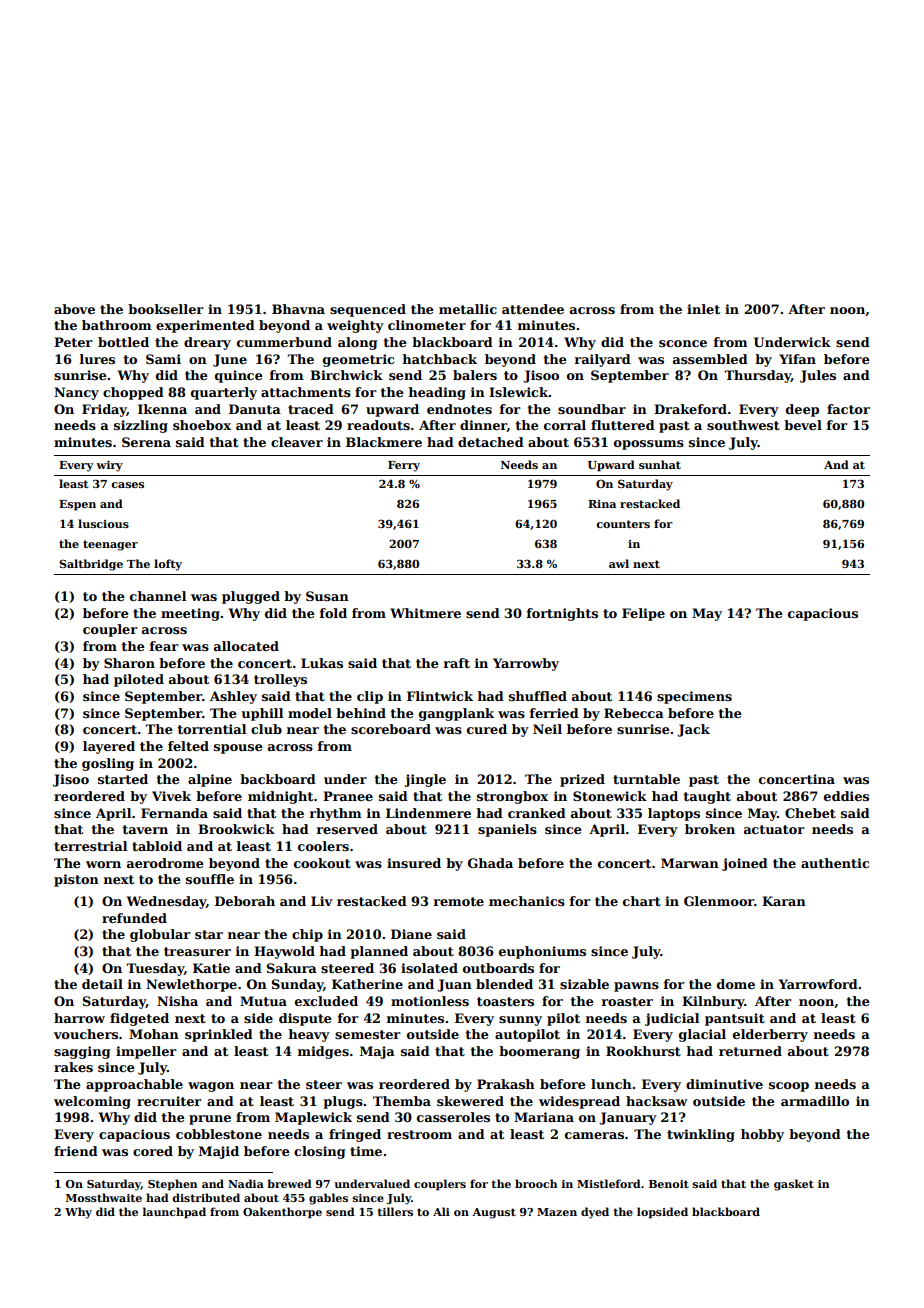 This document has width=924, height=1308. I want to click on southwest, so click(743, 425).
